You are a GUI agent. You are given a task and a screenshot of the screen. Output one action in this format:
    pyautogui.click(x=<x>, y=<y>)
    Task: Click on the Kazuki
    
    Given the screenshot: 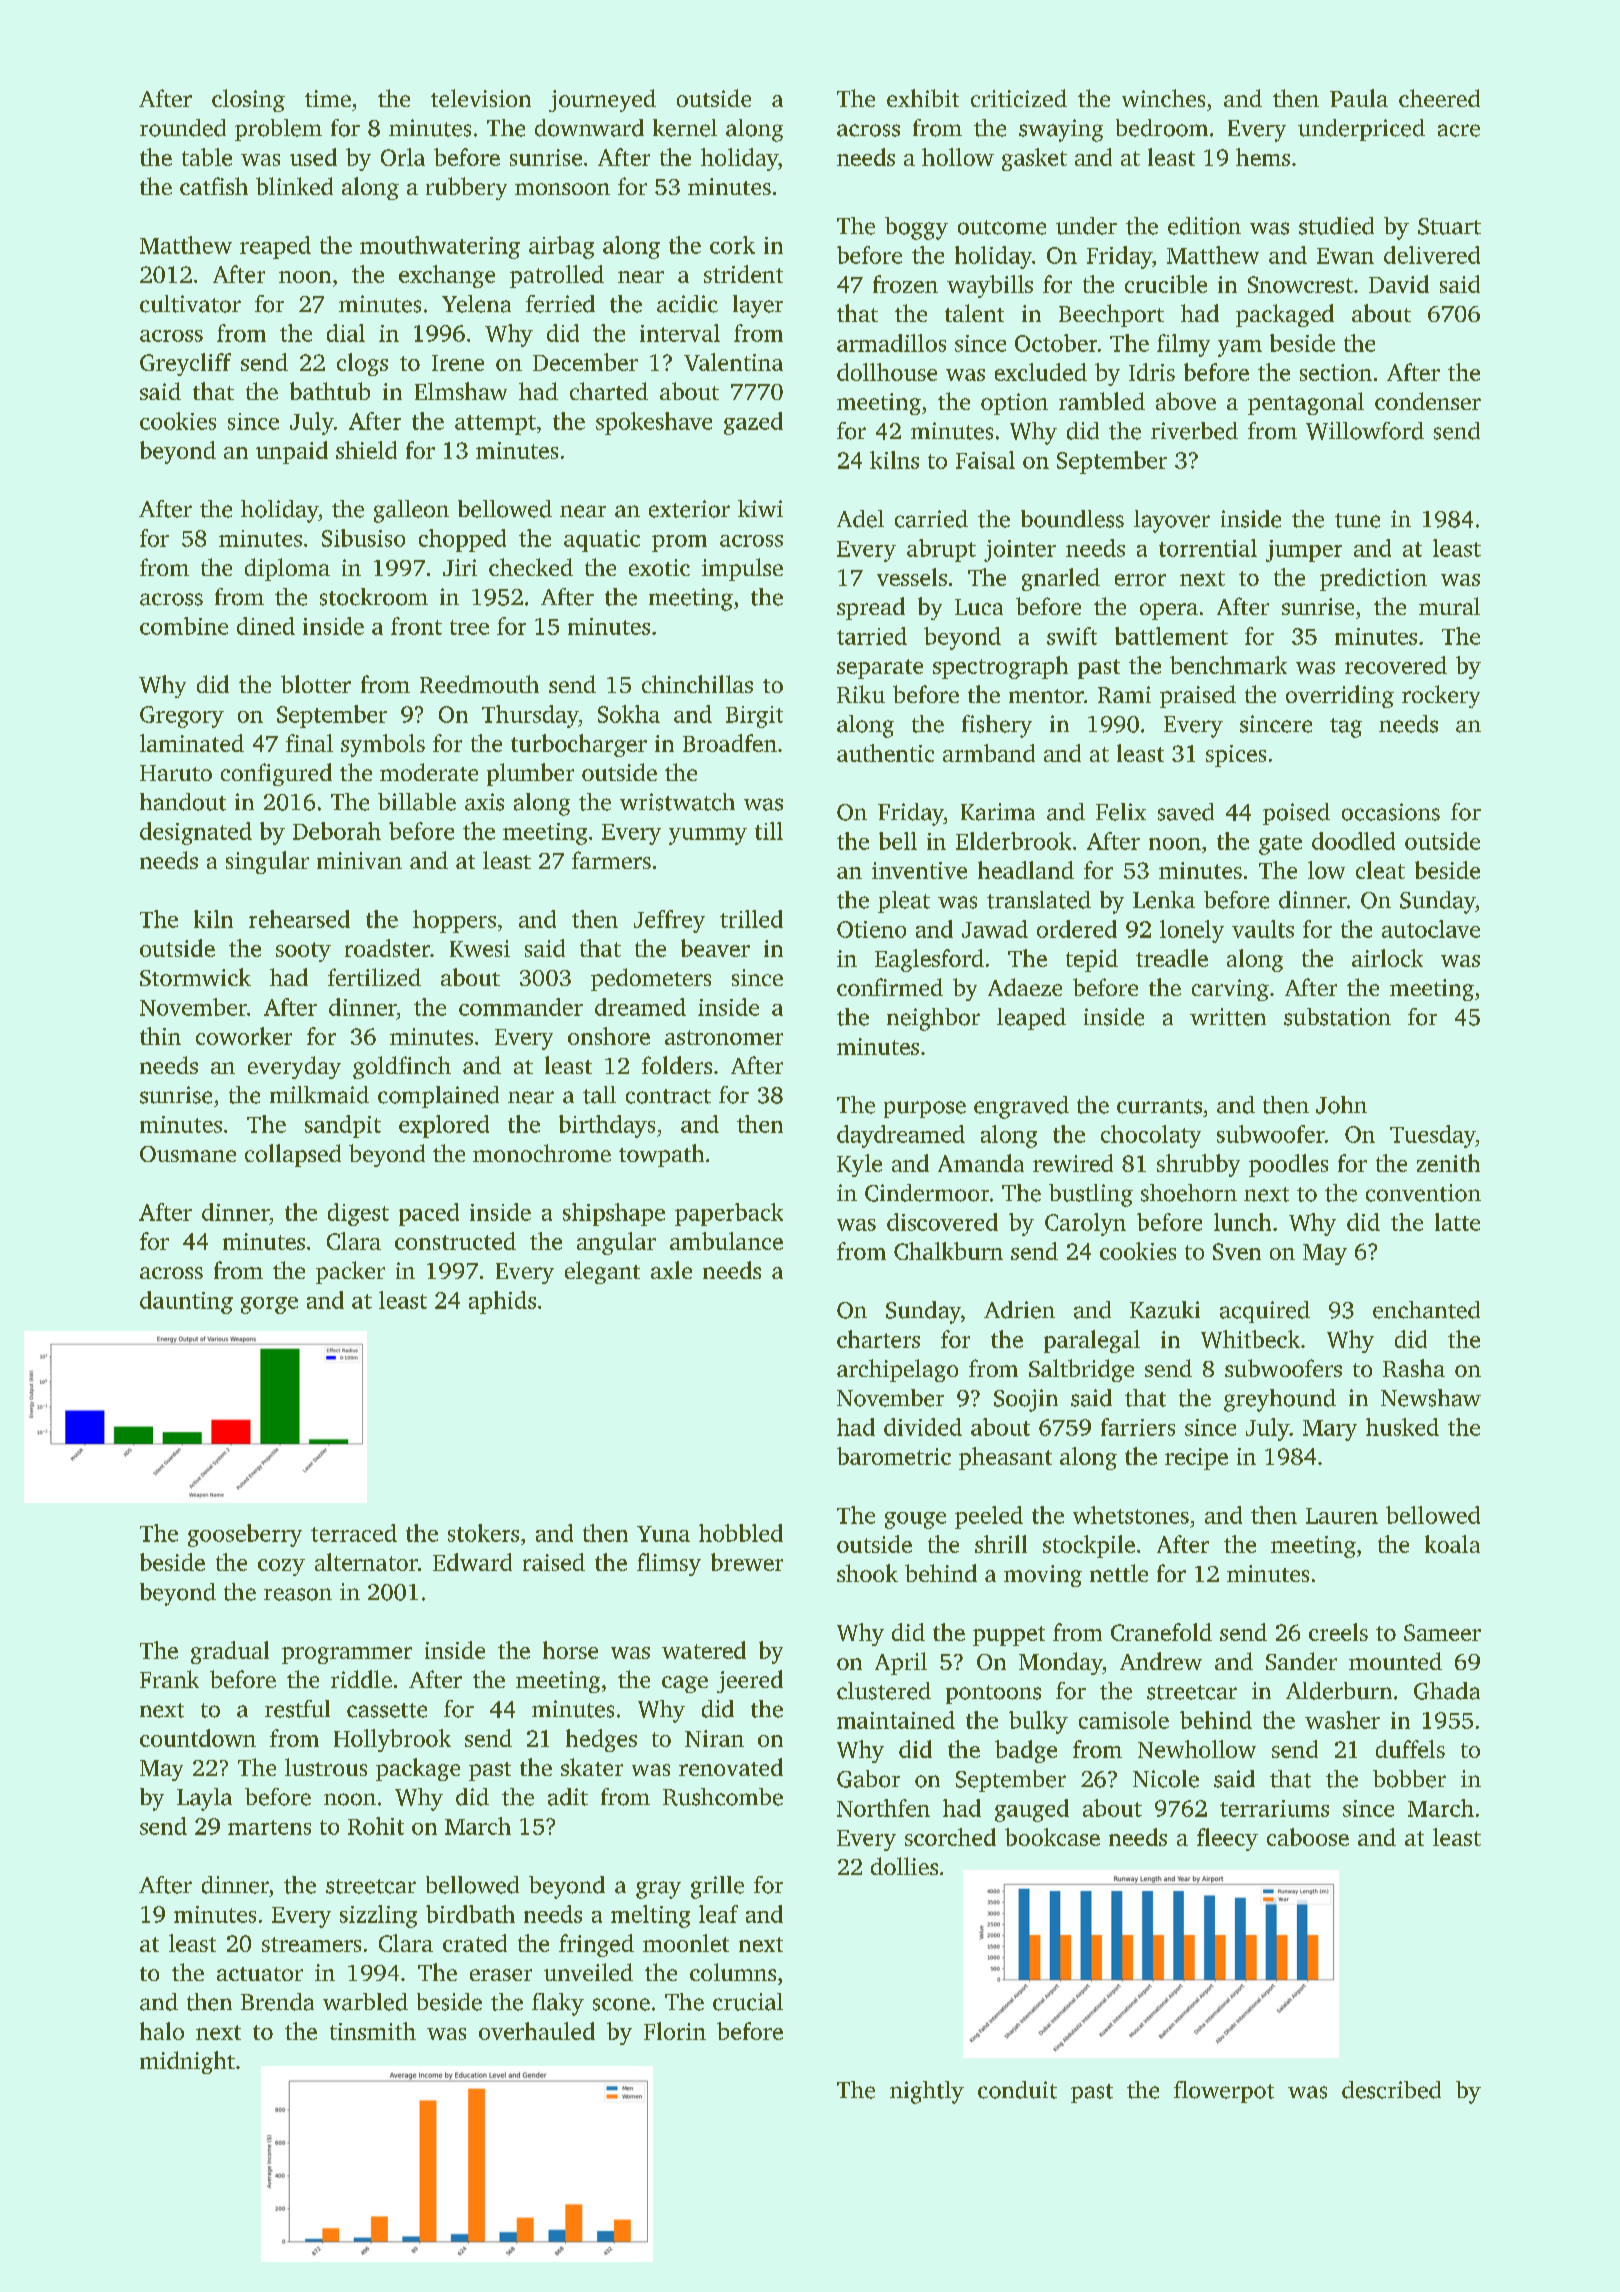 What is the action you would take?
    pyautogui.click(x=1165, y=1310)
